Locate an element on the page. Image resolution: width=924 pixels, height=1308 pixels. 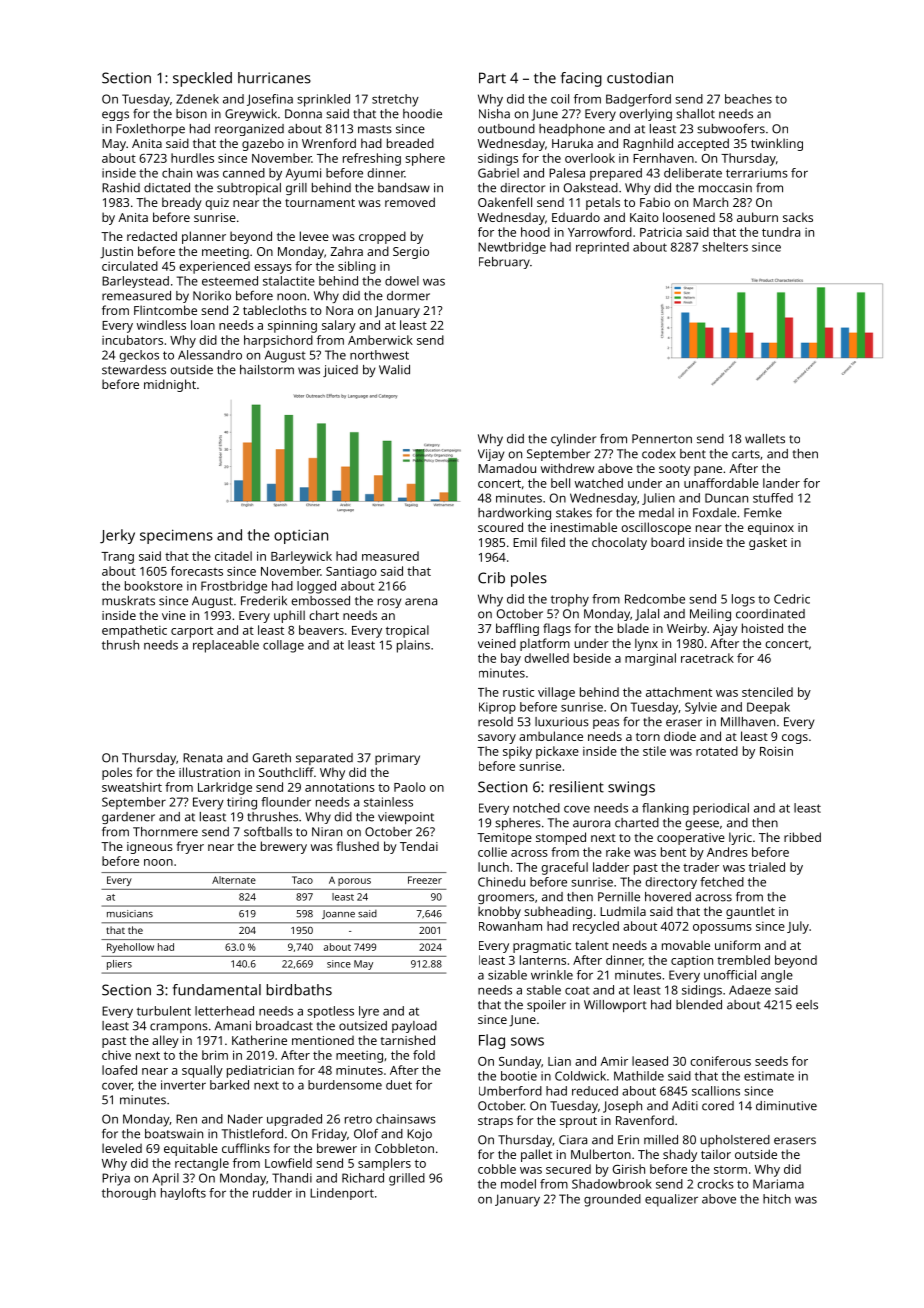
plains is located at coordinates (413, 646).
